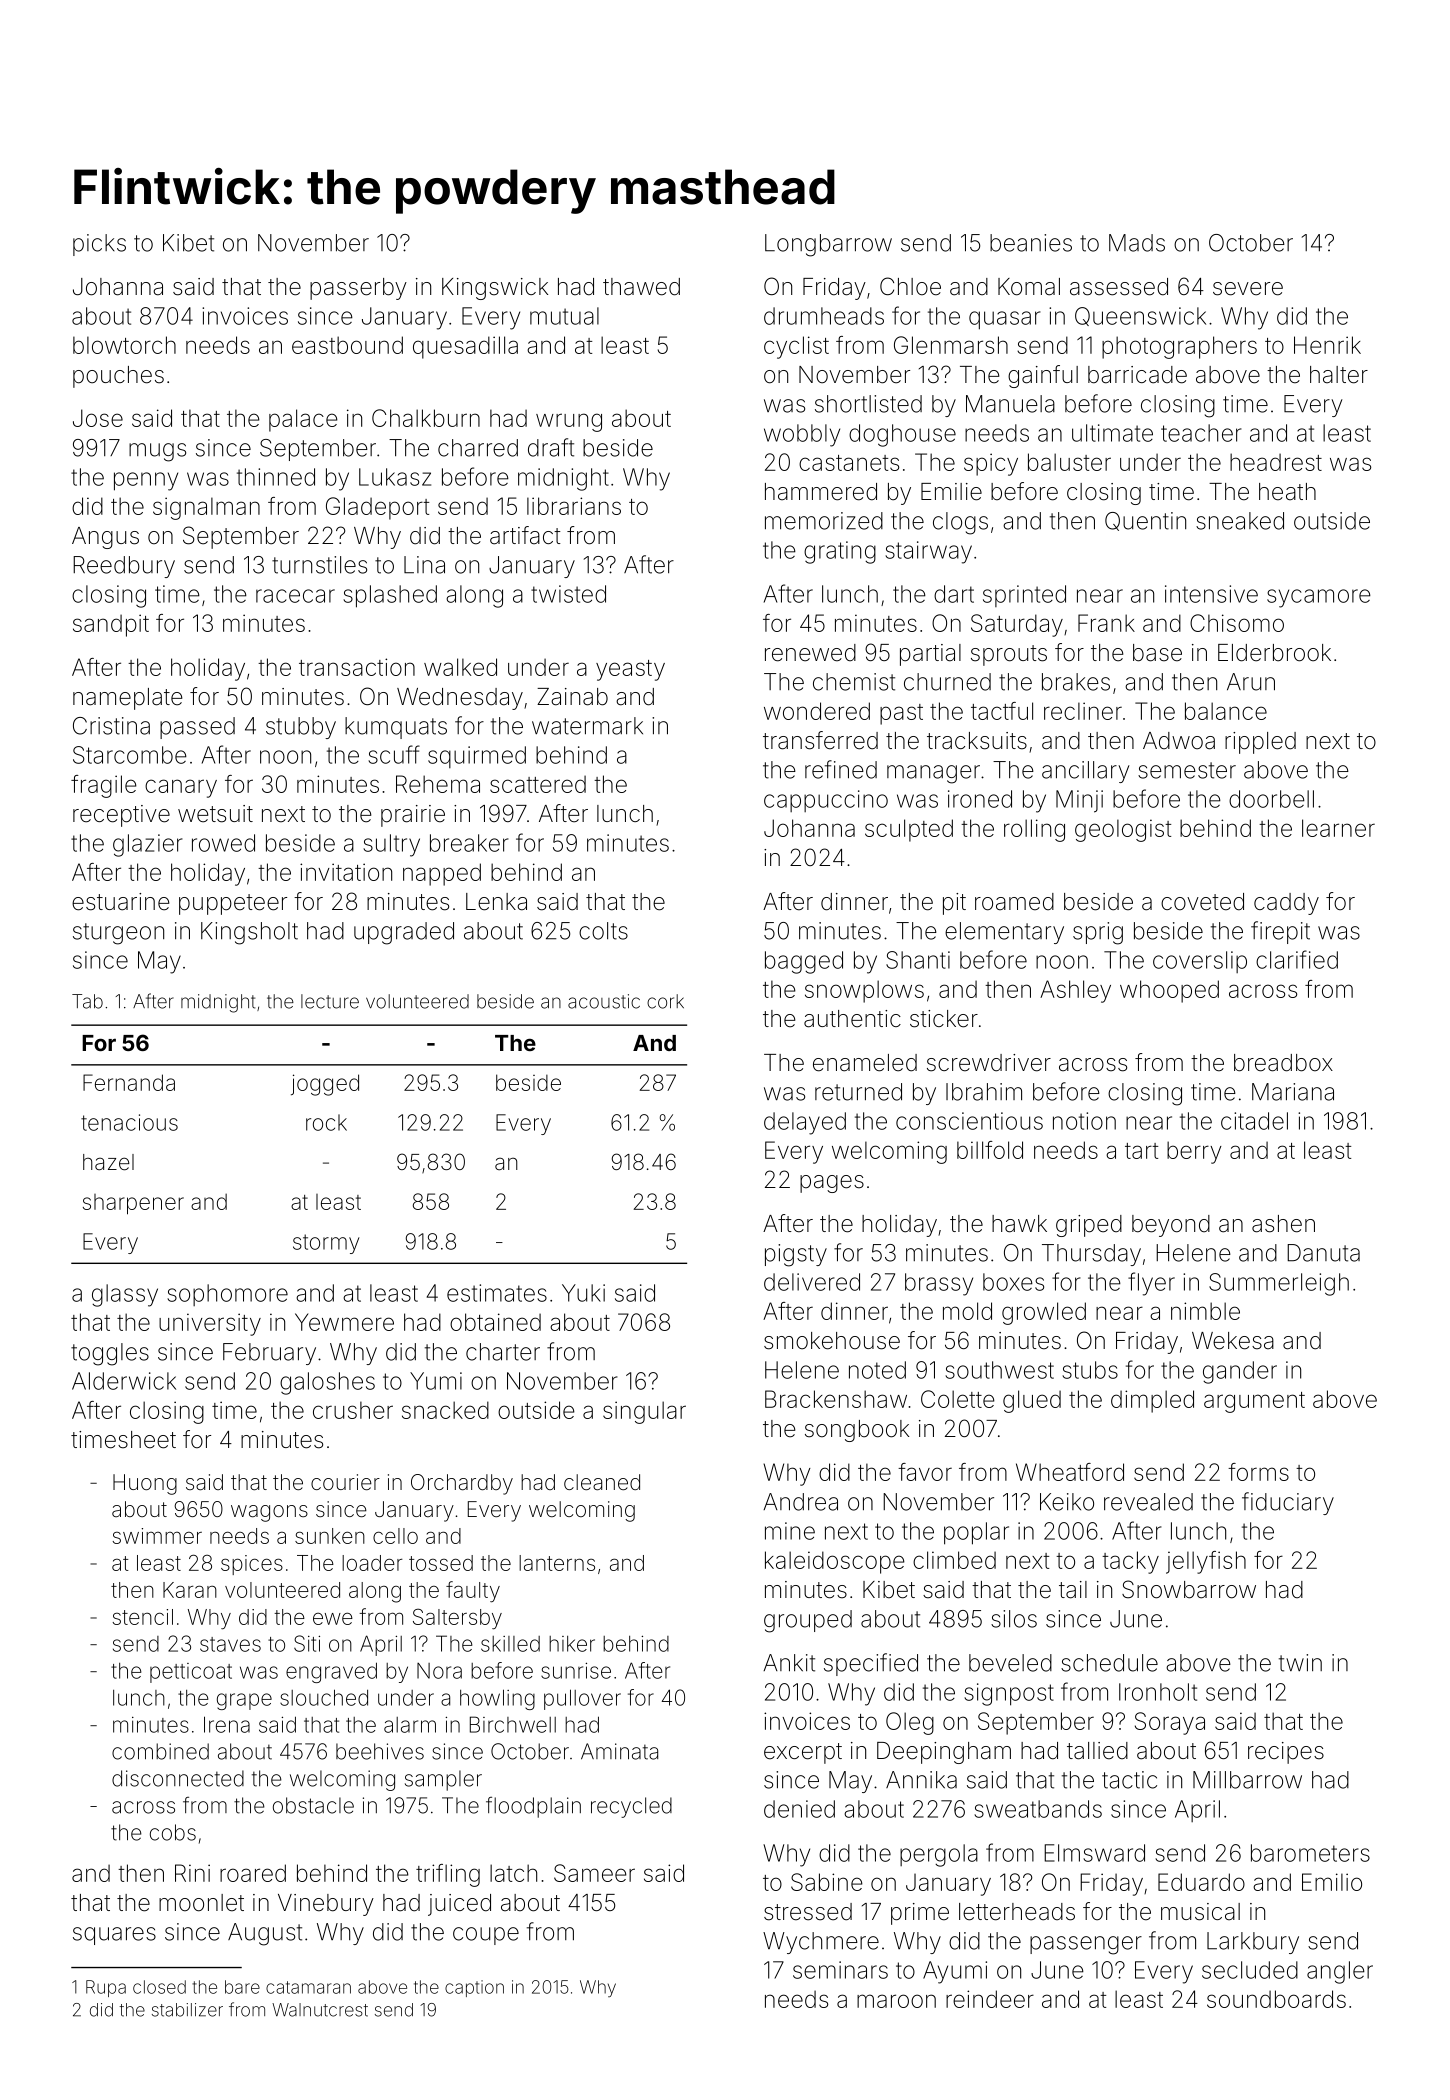  Describe the element at coordinates (326, 1905) in the page. I see `Vinebury` at that location.
